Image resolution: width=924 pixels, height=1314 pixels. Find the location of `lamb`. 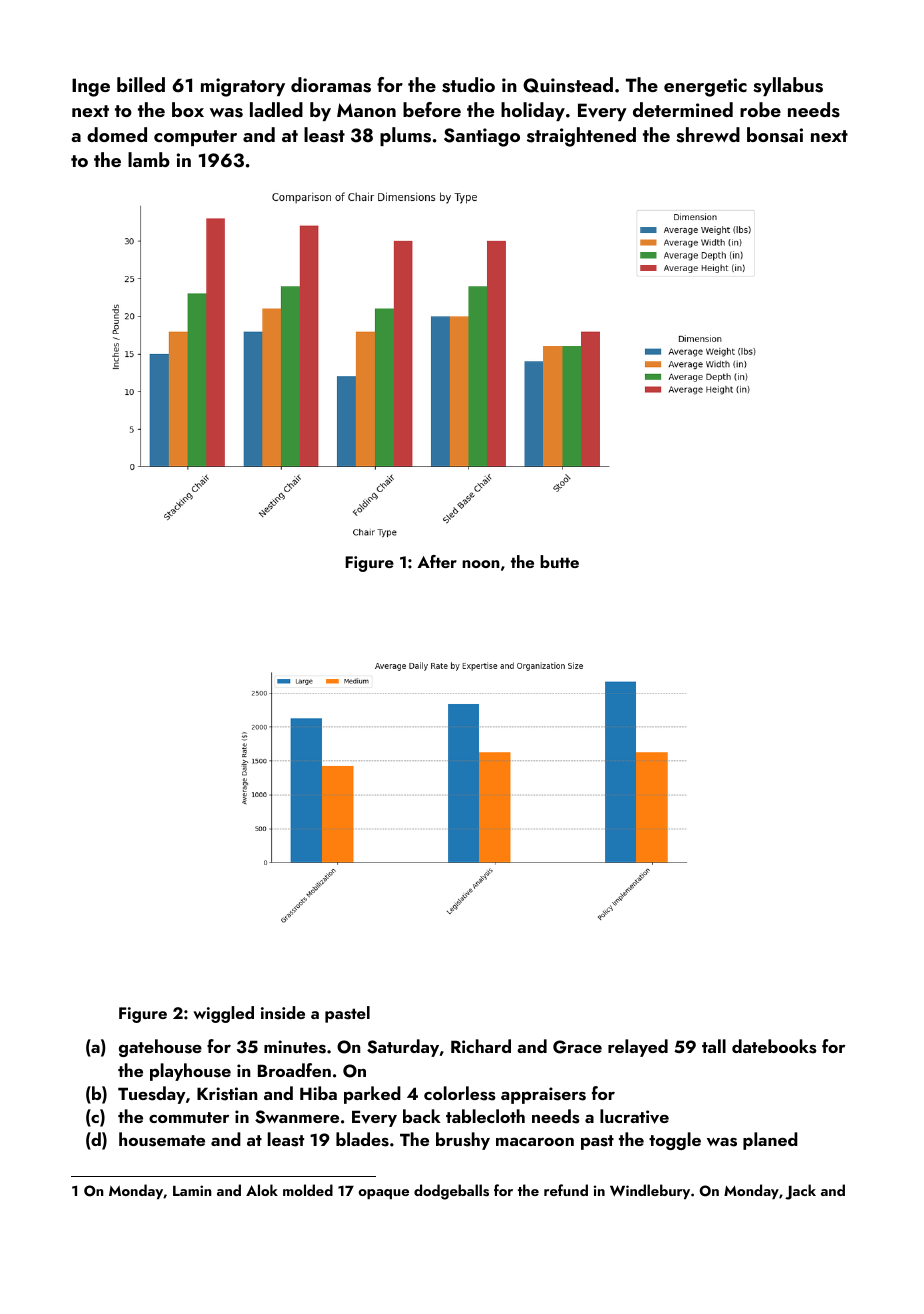

lamb is located at coordinates (149, 159).
